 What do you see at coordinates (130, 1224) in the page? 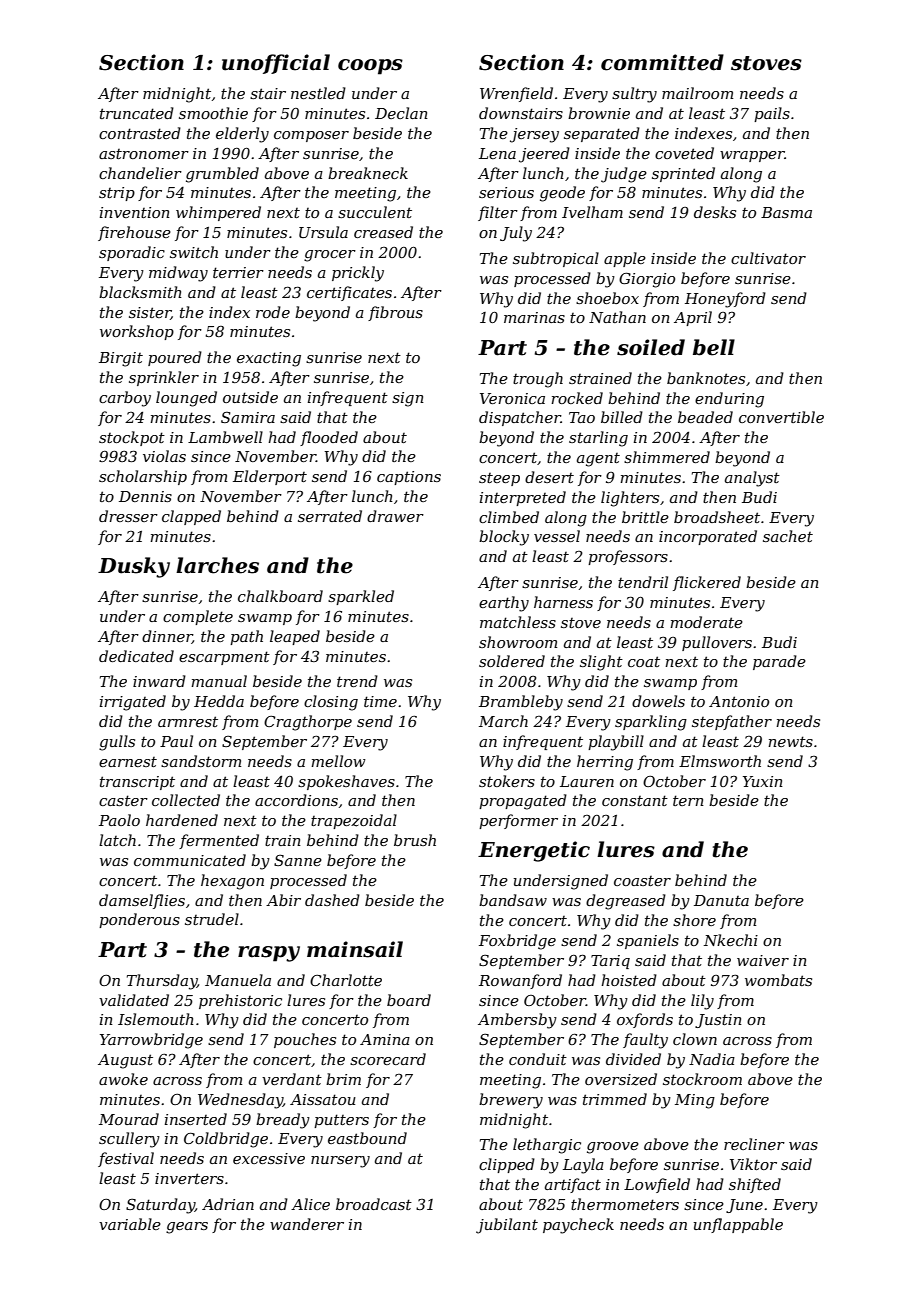
I see `variable` at bounding box center [130, 1224].
